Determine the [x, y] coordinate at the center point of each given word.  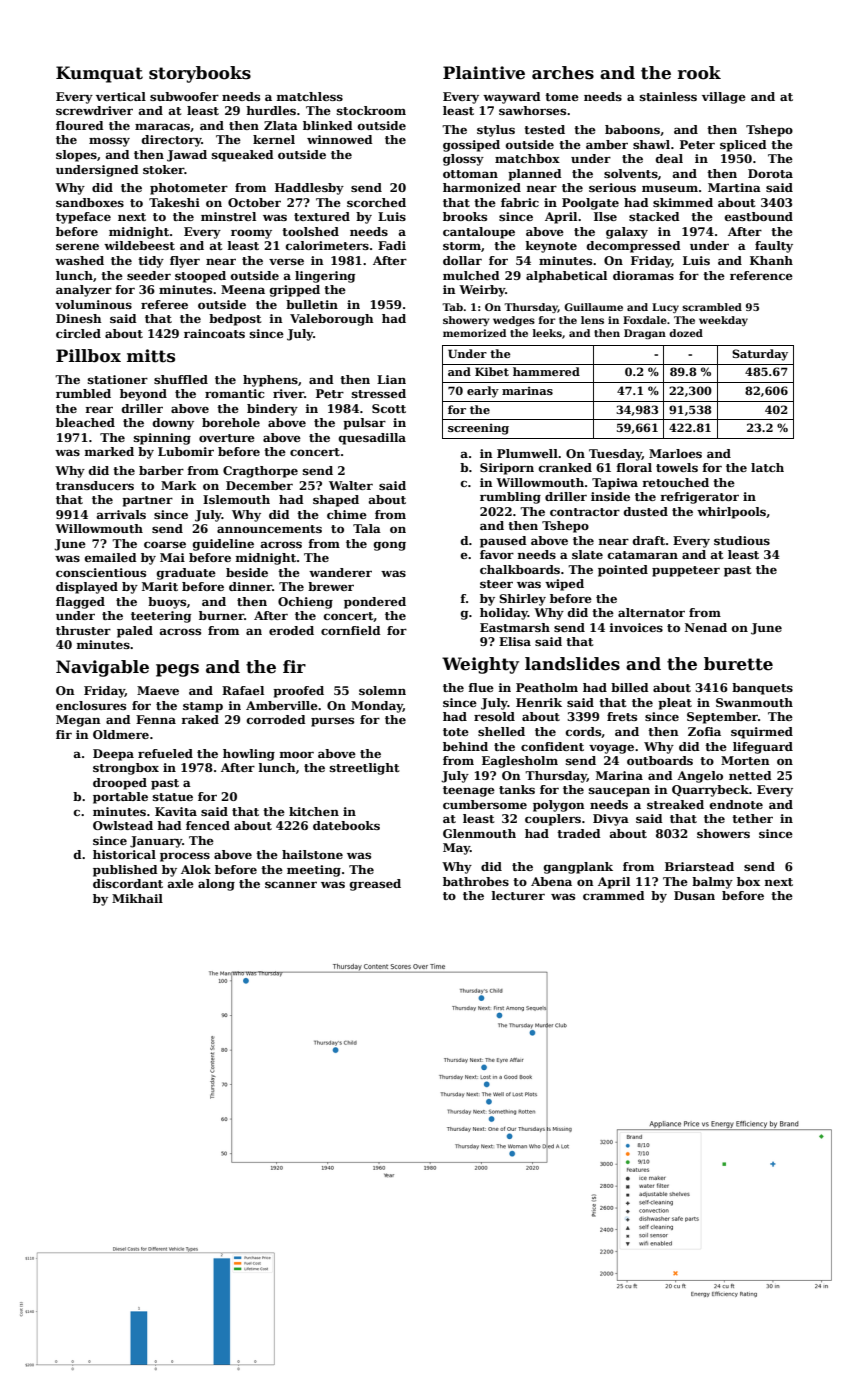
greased [375, 885]
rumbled [83, 393]
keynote [551, 247]
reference [761, 275]
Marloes [675, 453]
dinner [250, 586]
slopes [76, 156]
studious [742, 540]
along [216, 885]
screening [478, 429]
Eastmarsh [515, 627]
